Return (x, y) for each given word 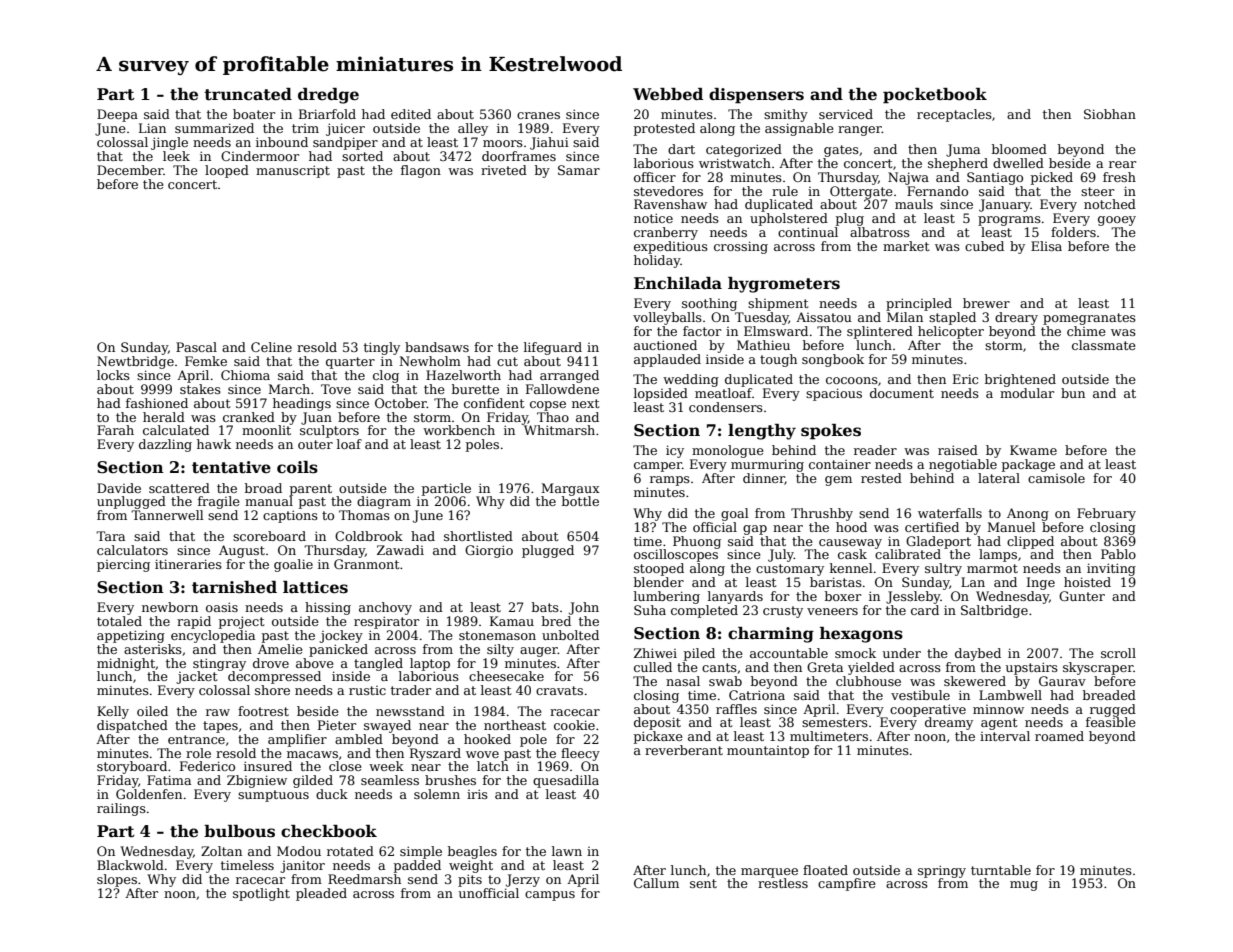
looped (227, 171)
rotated (350, 851)
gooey (1117, 221)
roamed (1059, 736)
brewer (986, 303)
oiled (152, 711)
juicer (345, 129)
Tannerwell (167, 515)
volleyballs (667, 318)
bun (1073, 393)
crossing (741, 247)
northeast (515, 725)
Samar (579, 170)
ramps (670, 481)
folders (1073, 232)
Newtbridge (135, 362)
